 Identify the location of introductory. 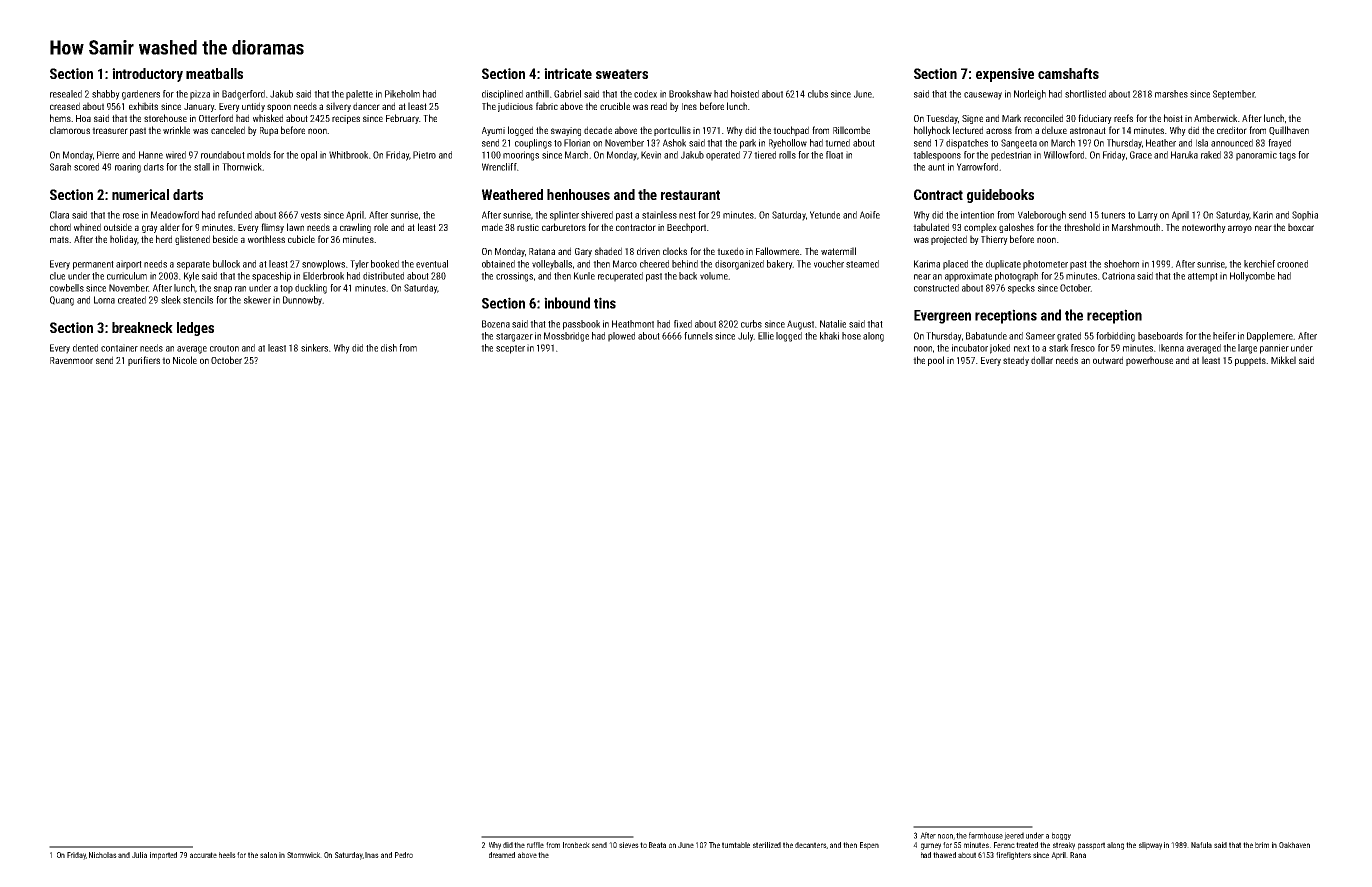
(147, 75).
